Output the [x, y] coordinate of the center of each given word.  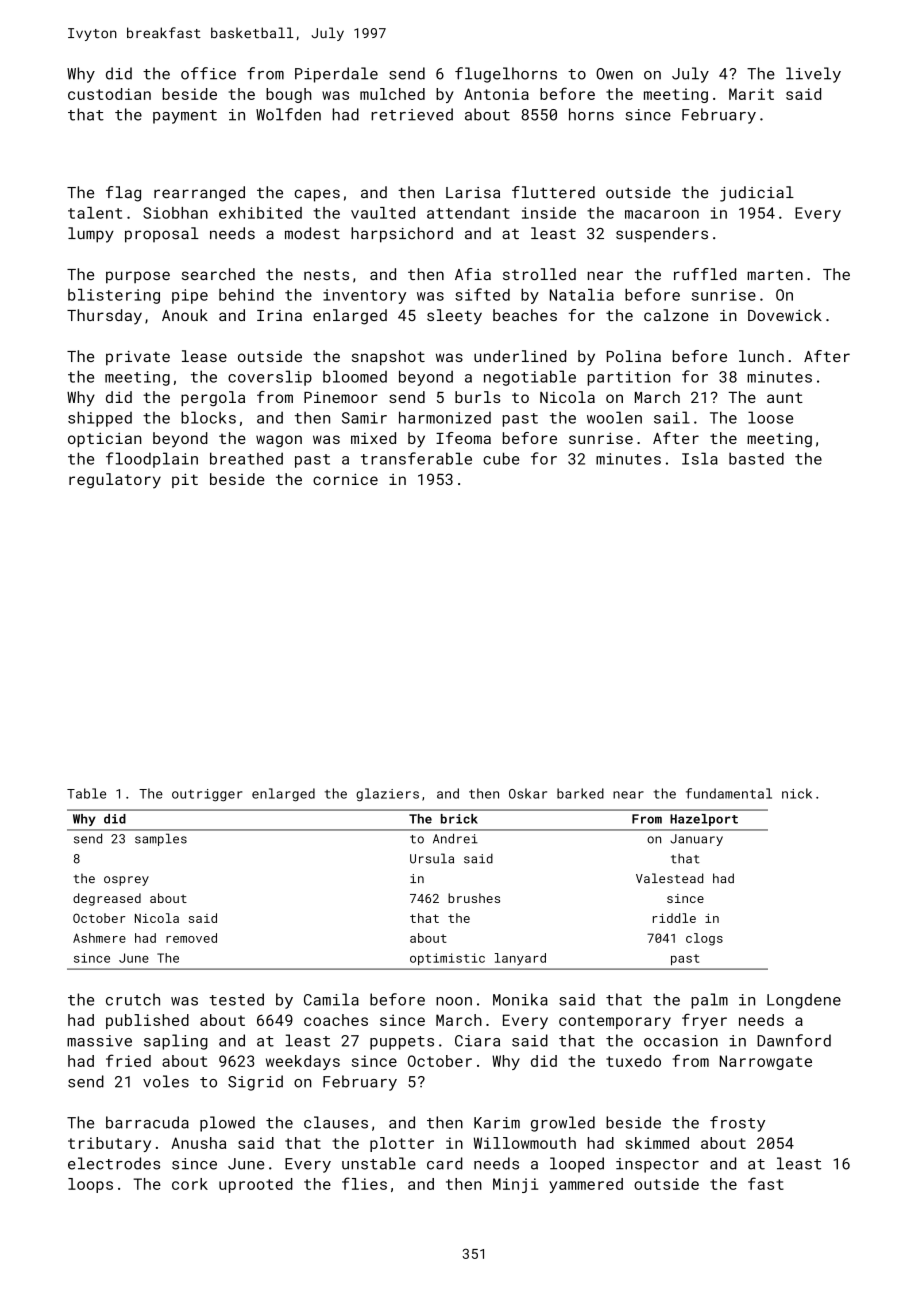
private [138, 358]
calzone [676, 315]
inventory [364, 296]
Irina [279, 315]
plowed [227, 1124]
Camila [331, 999]
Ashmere [99, 938]
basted [756, 458]
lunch [761, 356]
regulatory [115, 481]
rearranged [199, 194]
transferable [416, 458]
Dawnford [794, 1040]
